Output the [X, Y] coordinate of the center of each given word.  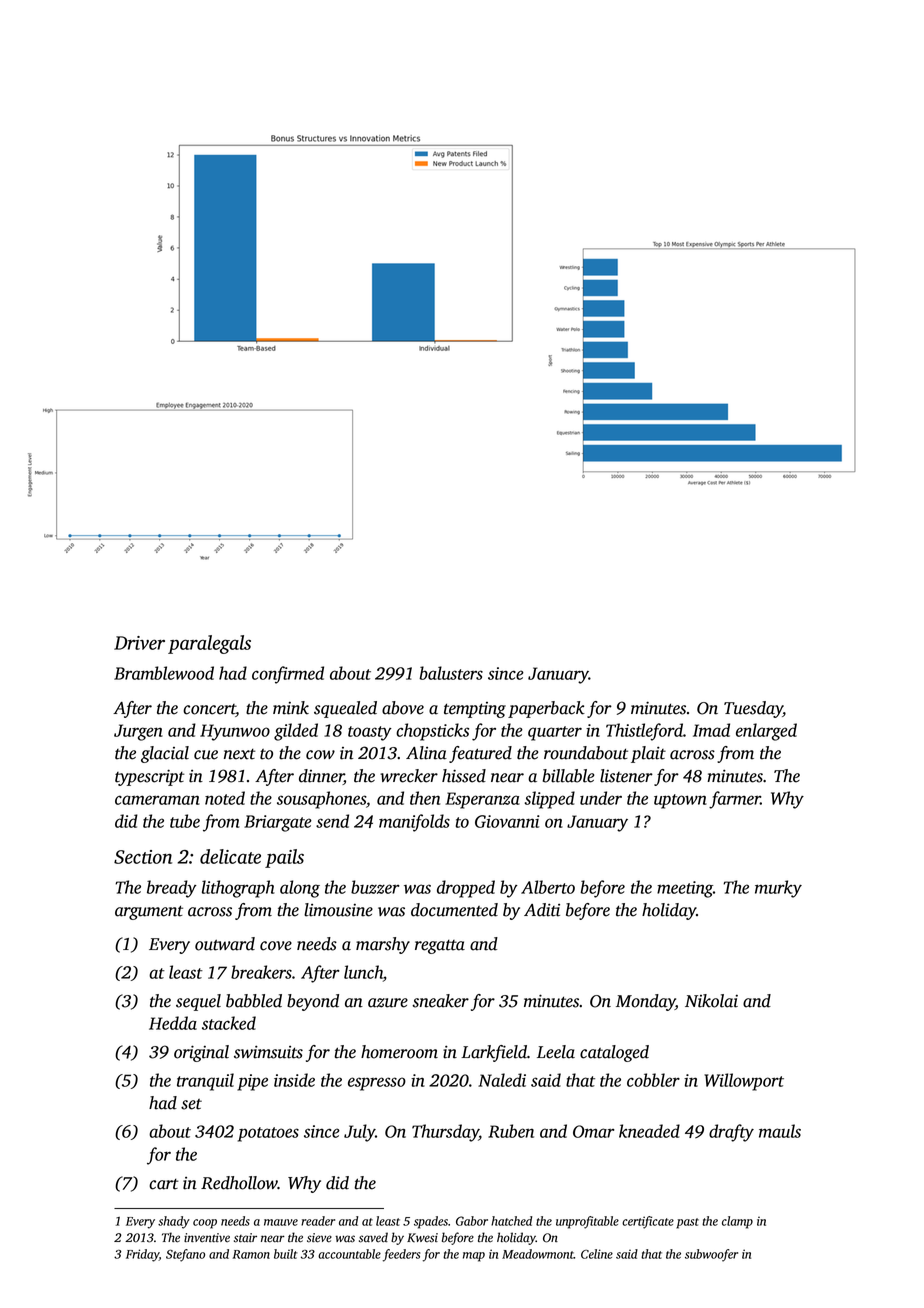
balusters [451, 673]
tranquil [205, 1082]
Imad [711, 730]
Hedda [173, 1023]
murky [778, 889]
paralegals [209, 644]
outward [225, 944]
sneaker [440, 1001]
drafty [731, 1133]
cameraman [157, 800]
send [332, 821]
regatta [440, 947]
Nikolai [711, 1001]
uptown [680, 801]
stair [245, 1238]
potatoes [268, 1134]
